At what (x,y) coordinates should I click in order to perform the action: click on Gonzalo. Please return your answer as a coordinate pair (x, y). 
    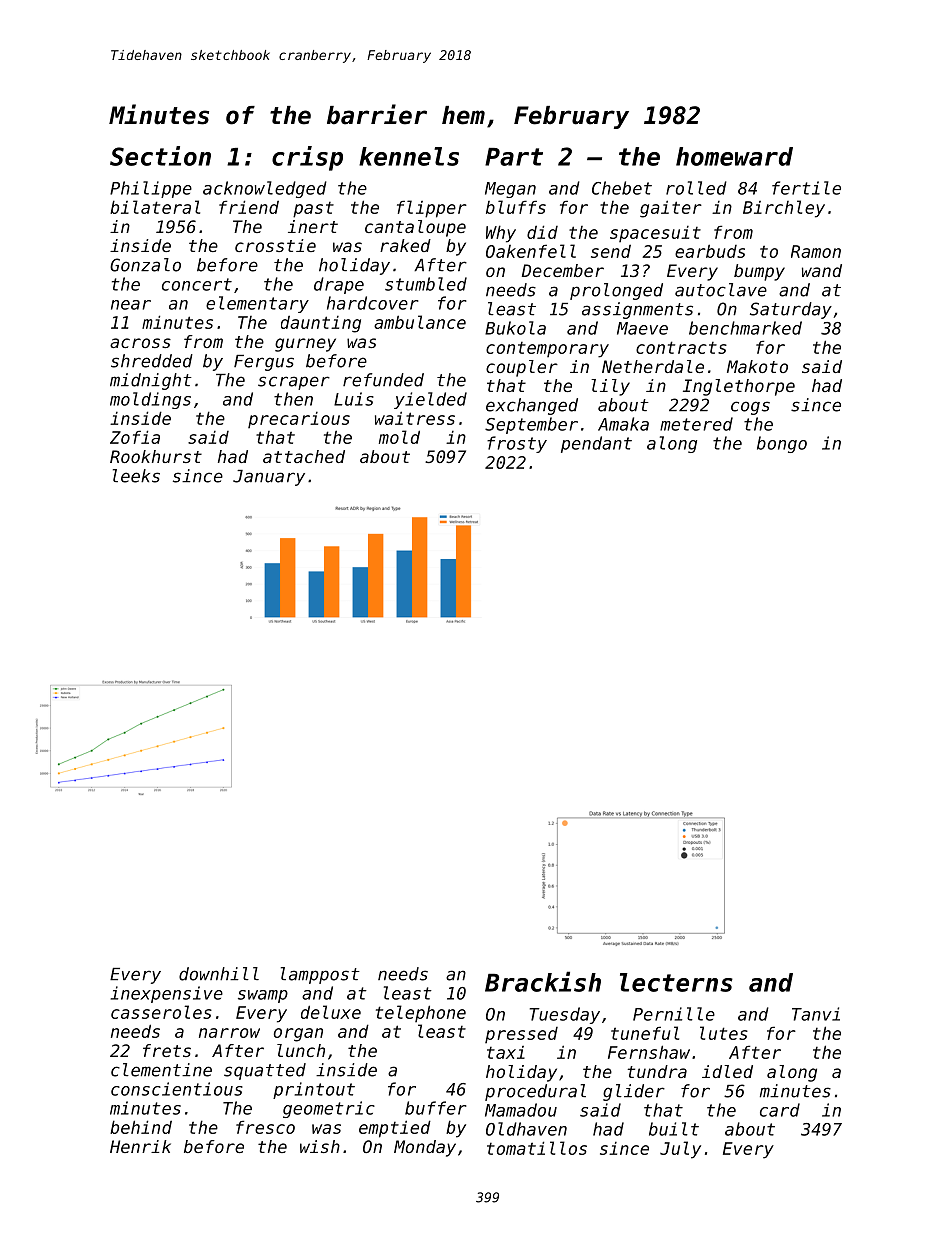
    Looking at the image, I should click on (145, 265).
